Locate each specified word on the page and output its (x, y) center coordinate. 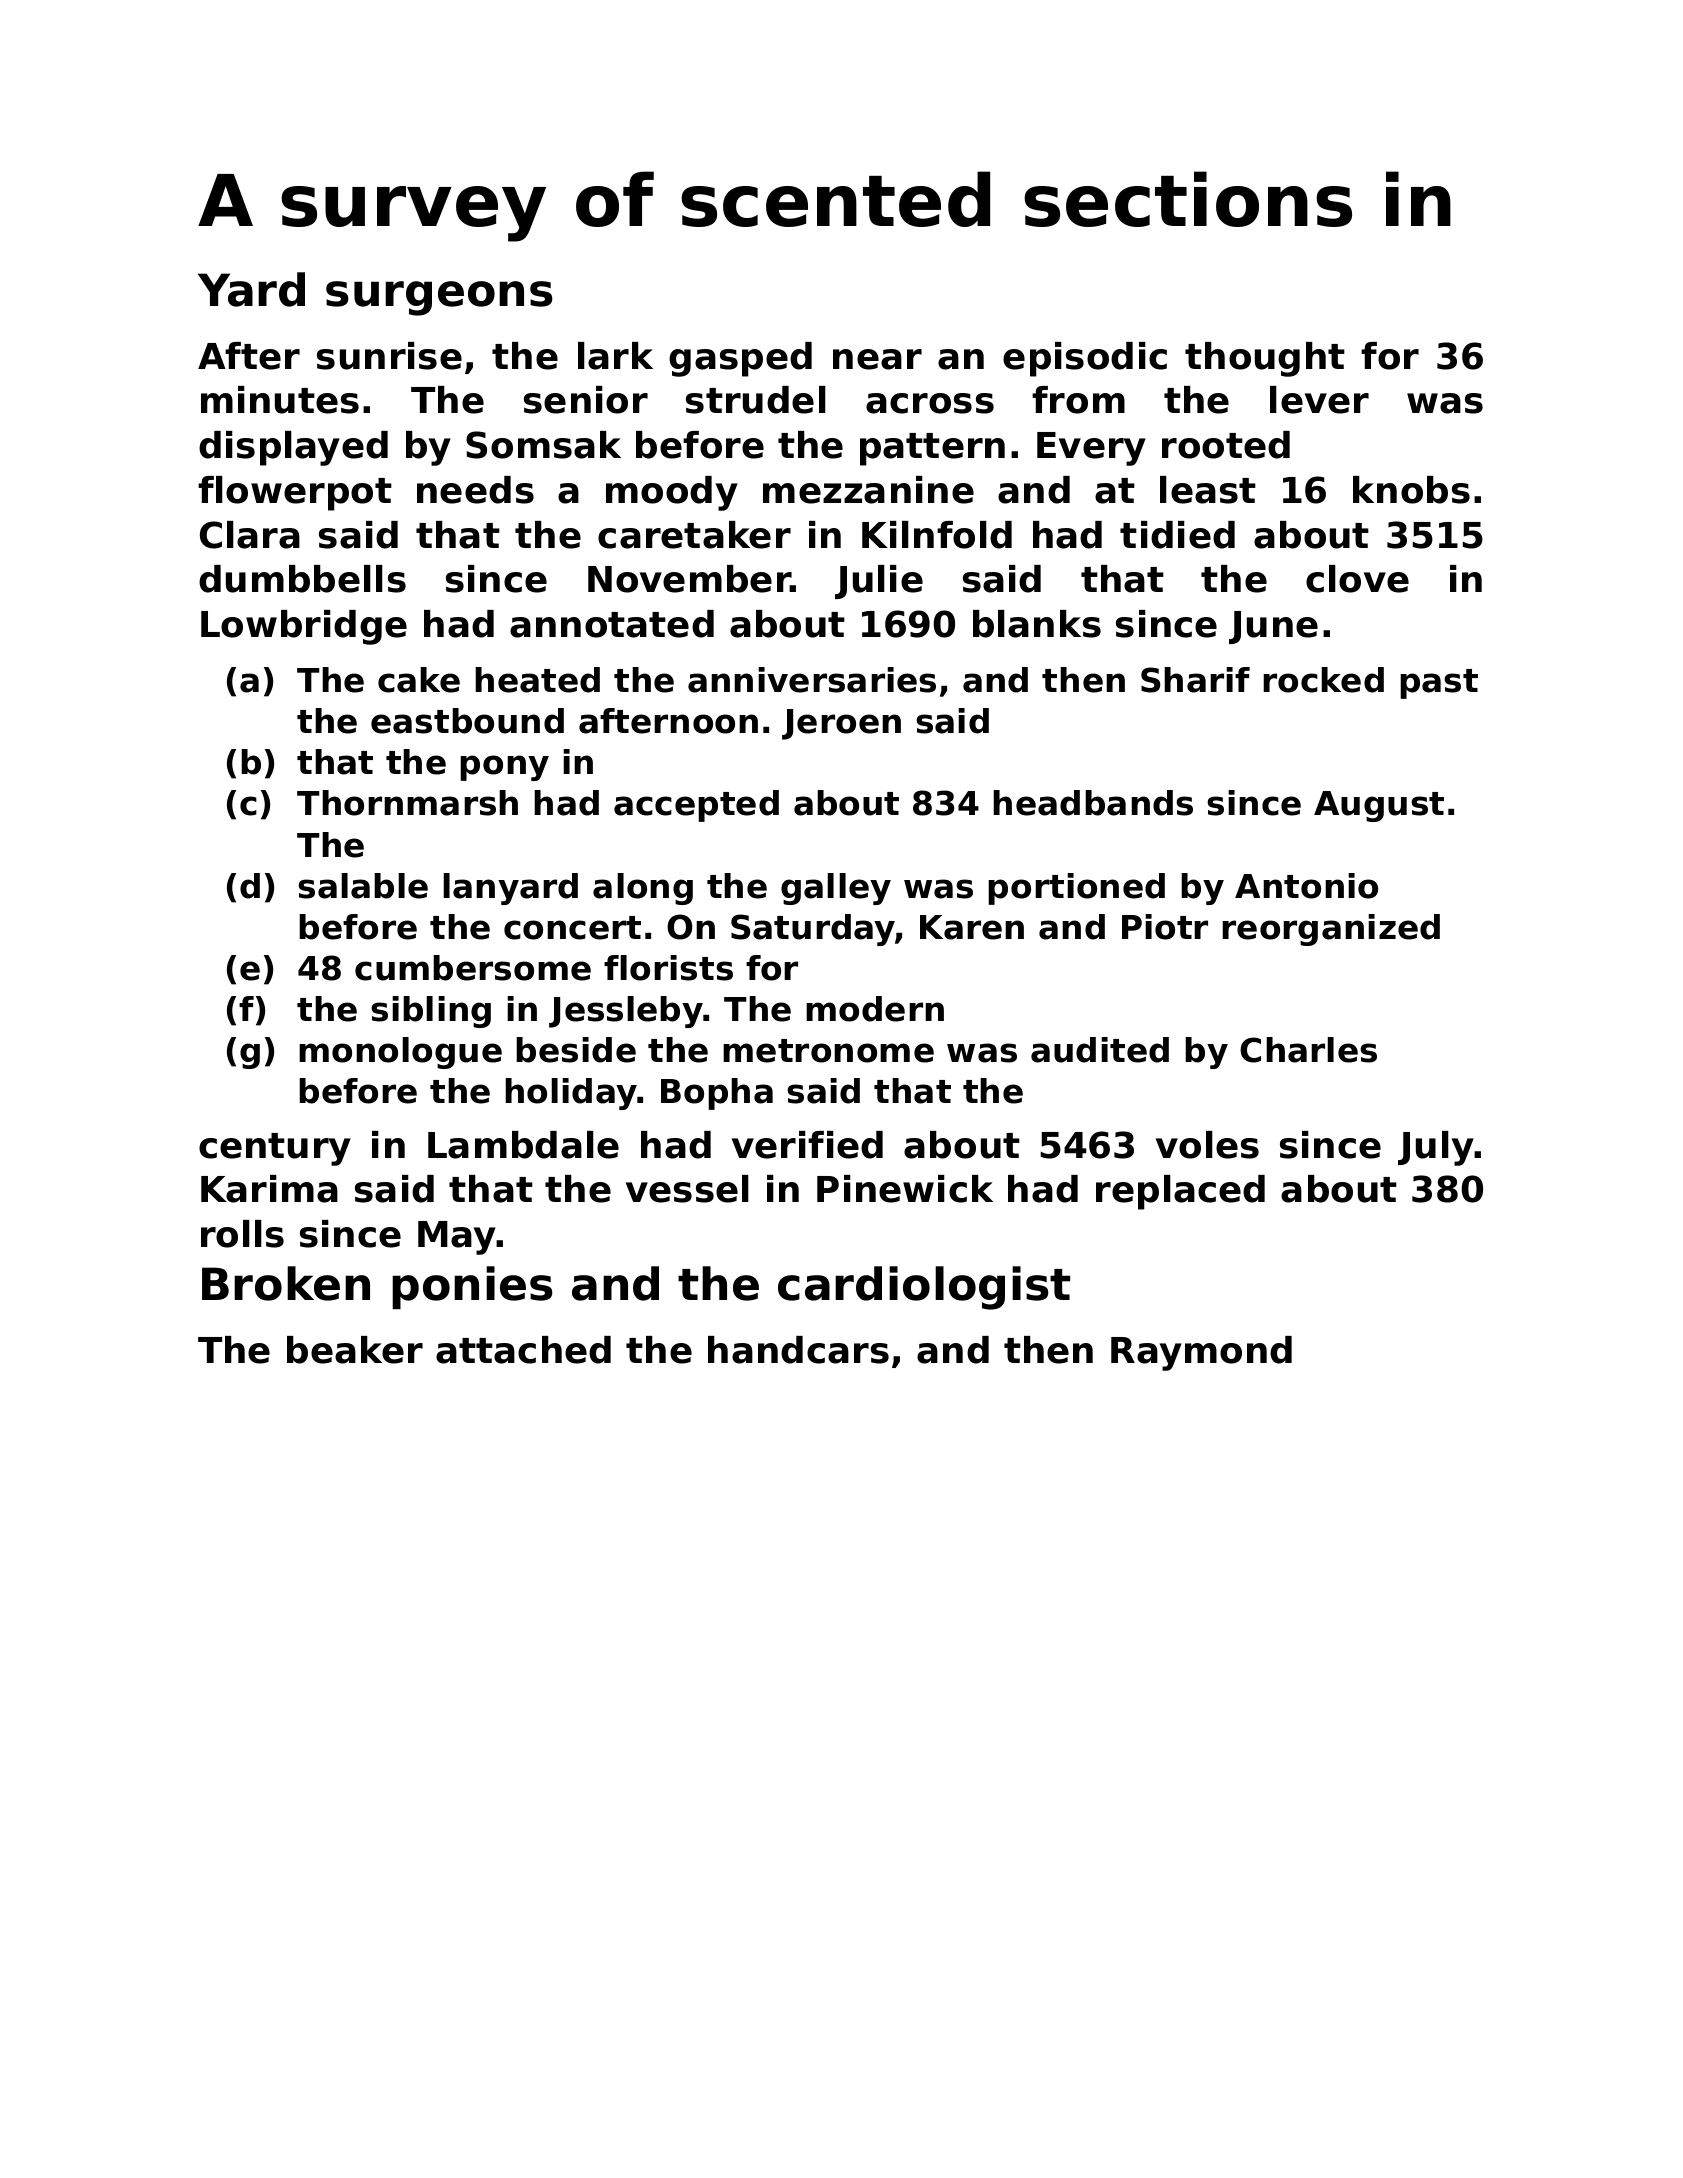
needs (475, 490)
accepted (696, 806)
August (1379, 806)
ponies (472, 1287)
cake (419, 680)
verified (807, 1145)
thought (1265, 359)
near (877, 359)
